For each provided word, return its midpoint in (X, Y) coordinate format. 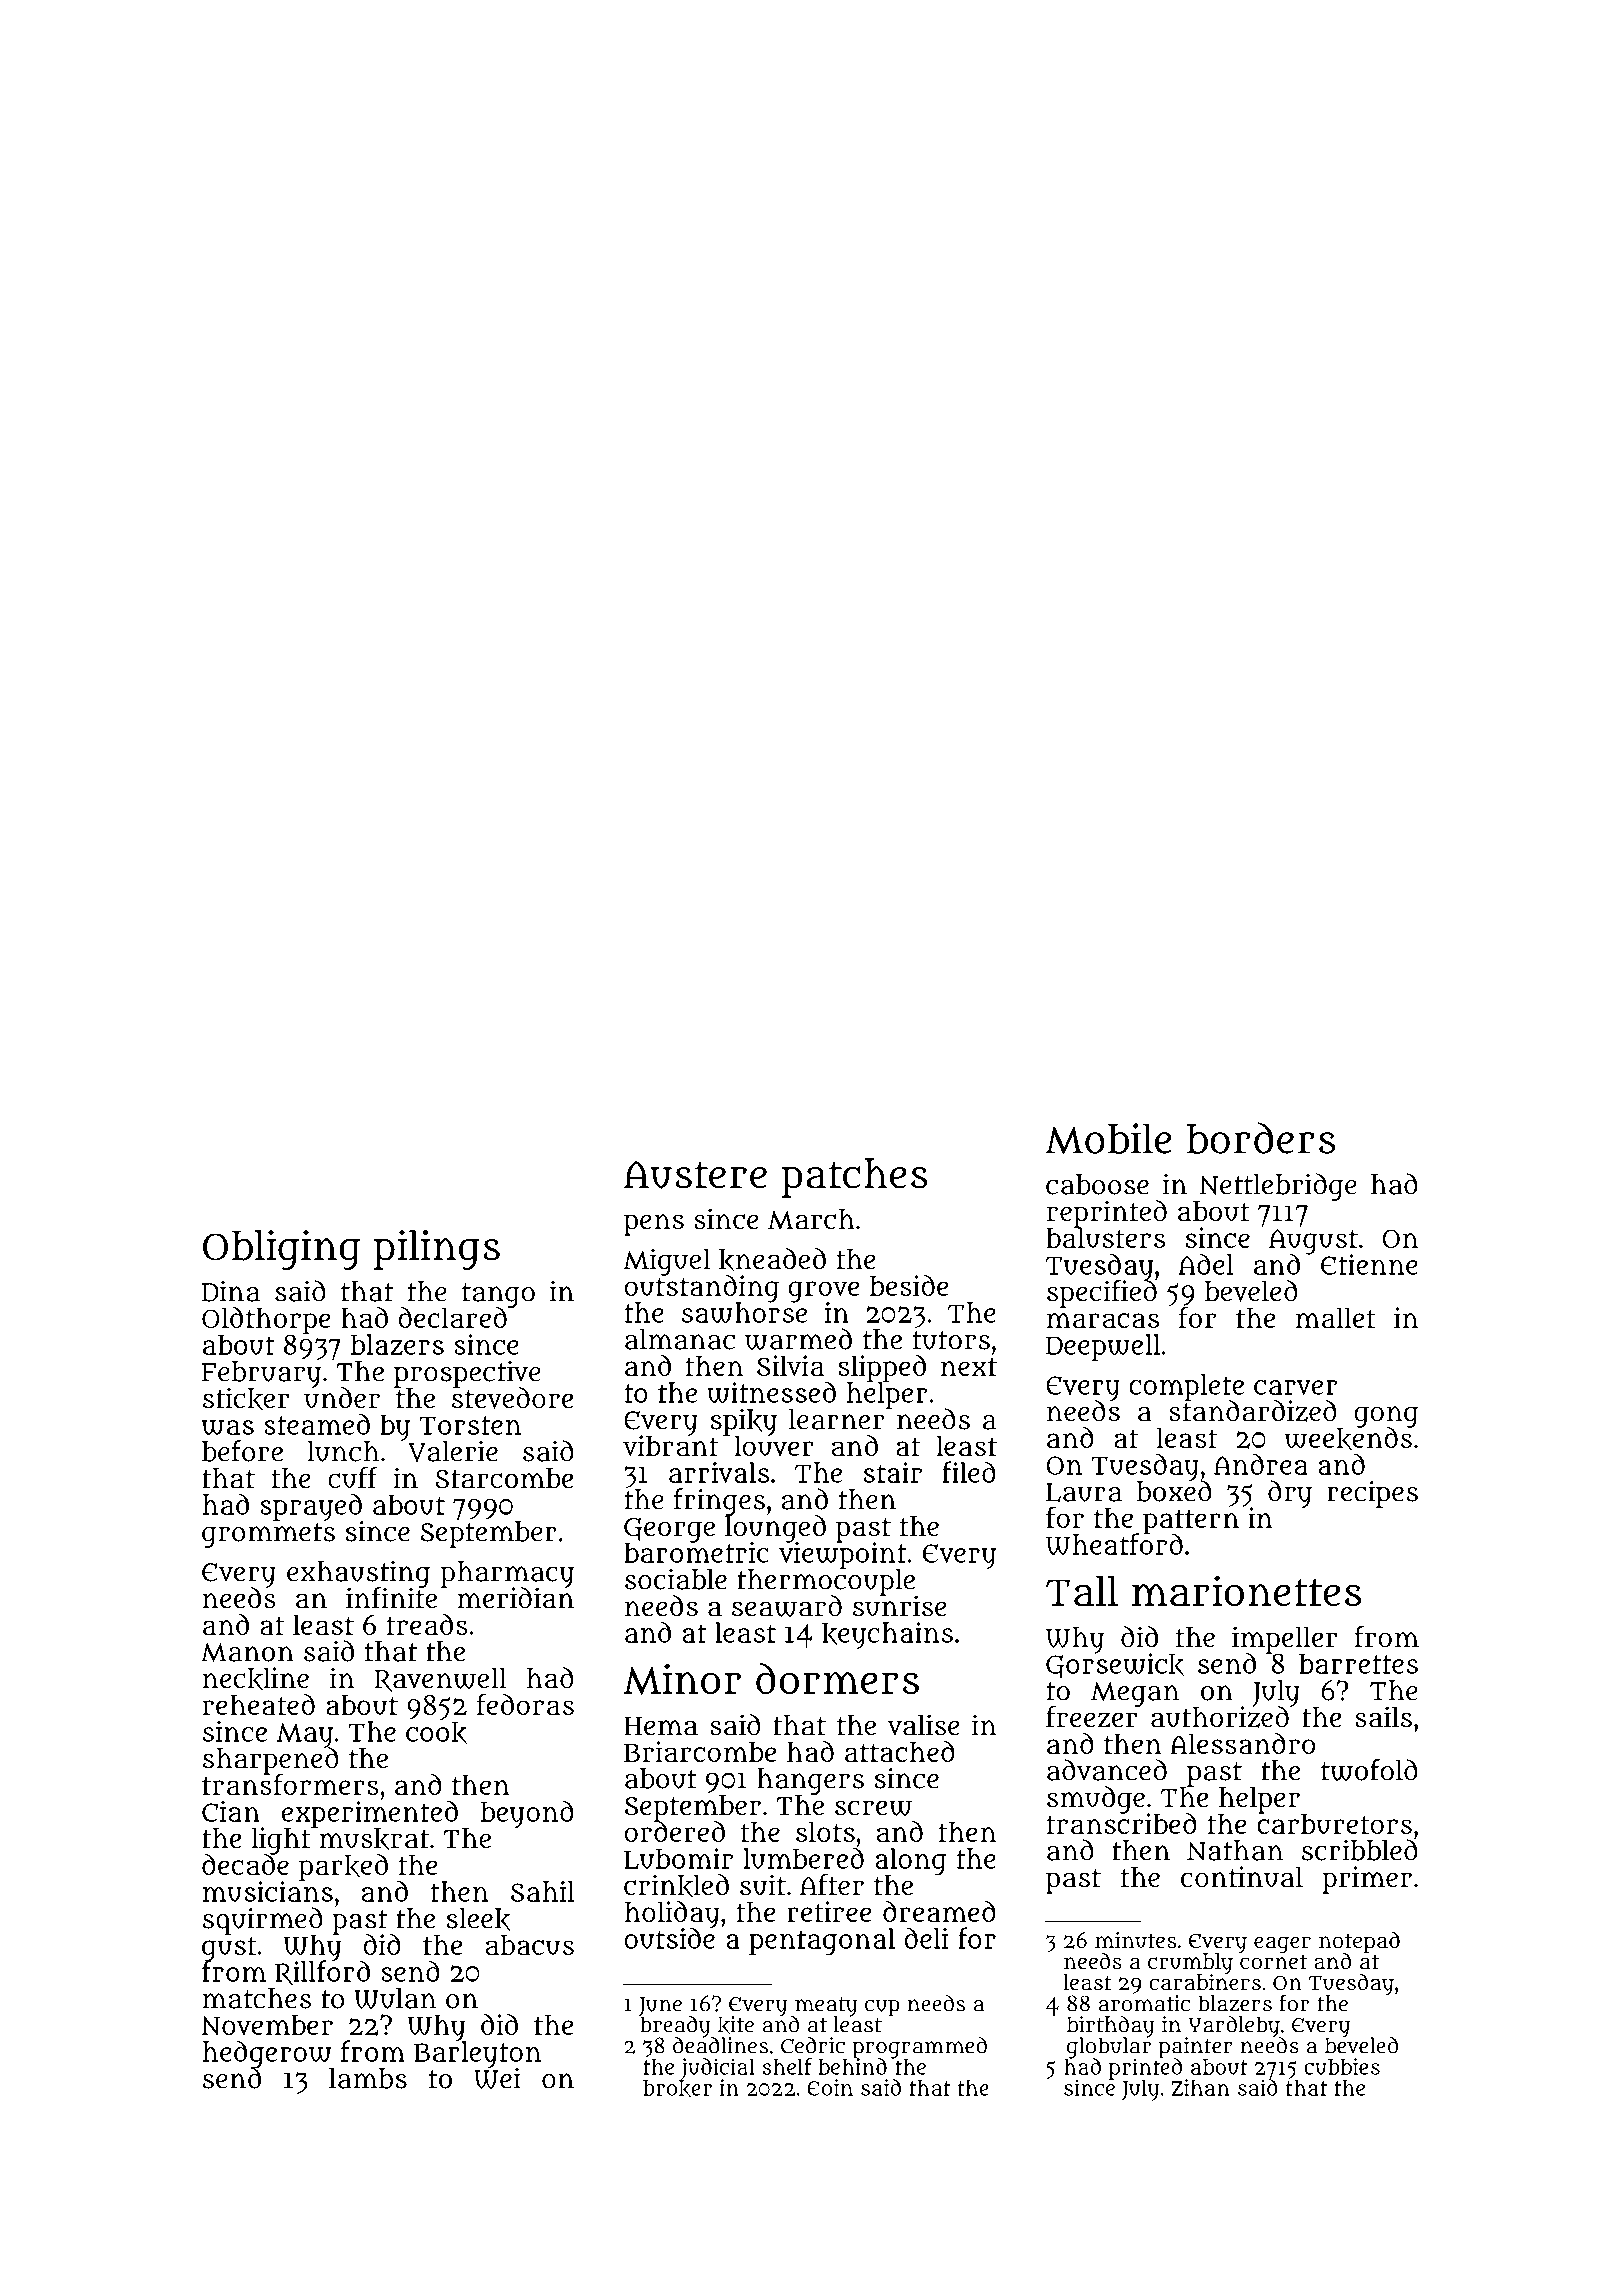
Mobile (1109, 1138)
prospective (467, 1373)
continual (1242, 1877)
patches (854, 1178)
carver (1295, 1387)
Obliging (282, 1250)
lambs (368, 2078)
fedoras (525, 1704)
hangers (810, 1781)
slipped (882, 1368)
